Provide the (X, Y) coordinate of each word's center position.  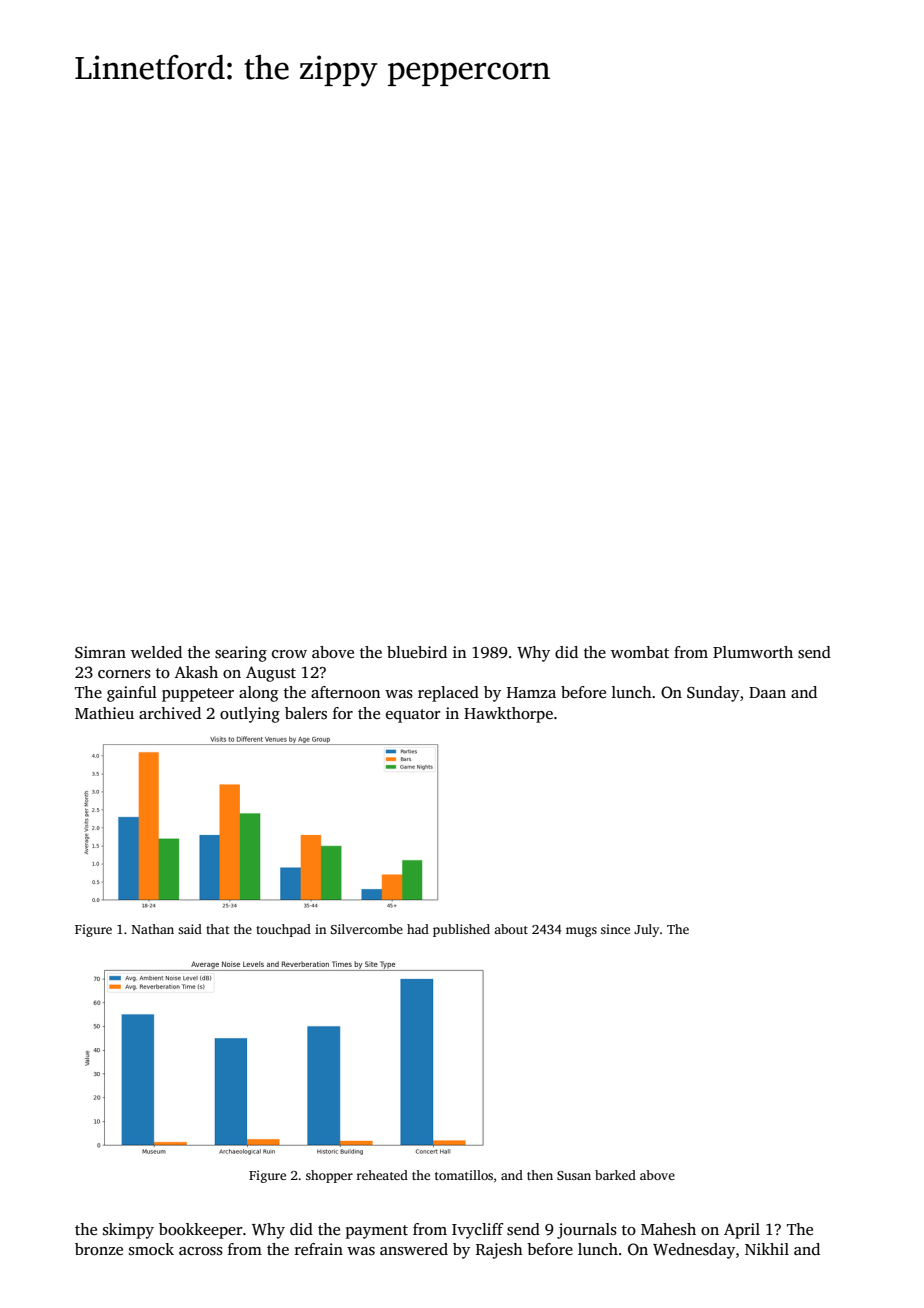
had (418, 929)
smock (151, 1249)
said (190, 929)
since (615, 929)
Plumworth (753, 652)
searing (241, 654)
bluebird (417, 652)
